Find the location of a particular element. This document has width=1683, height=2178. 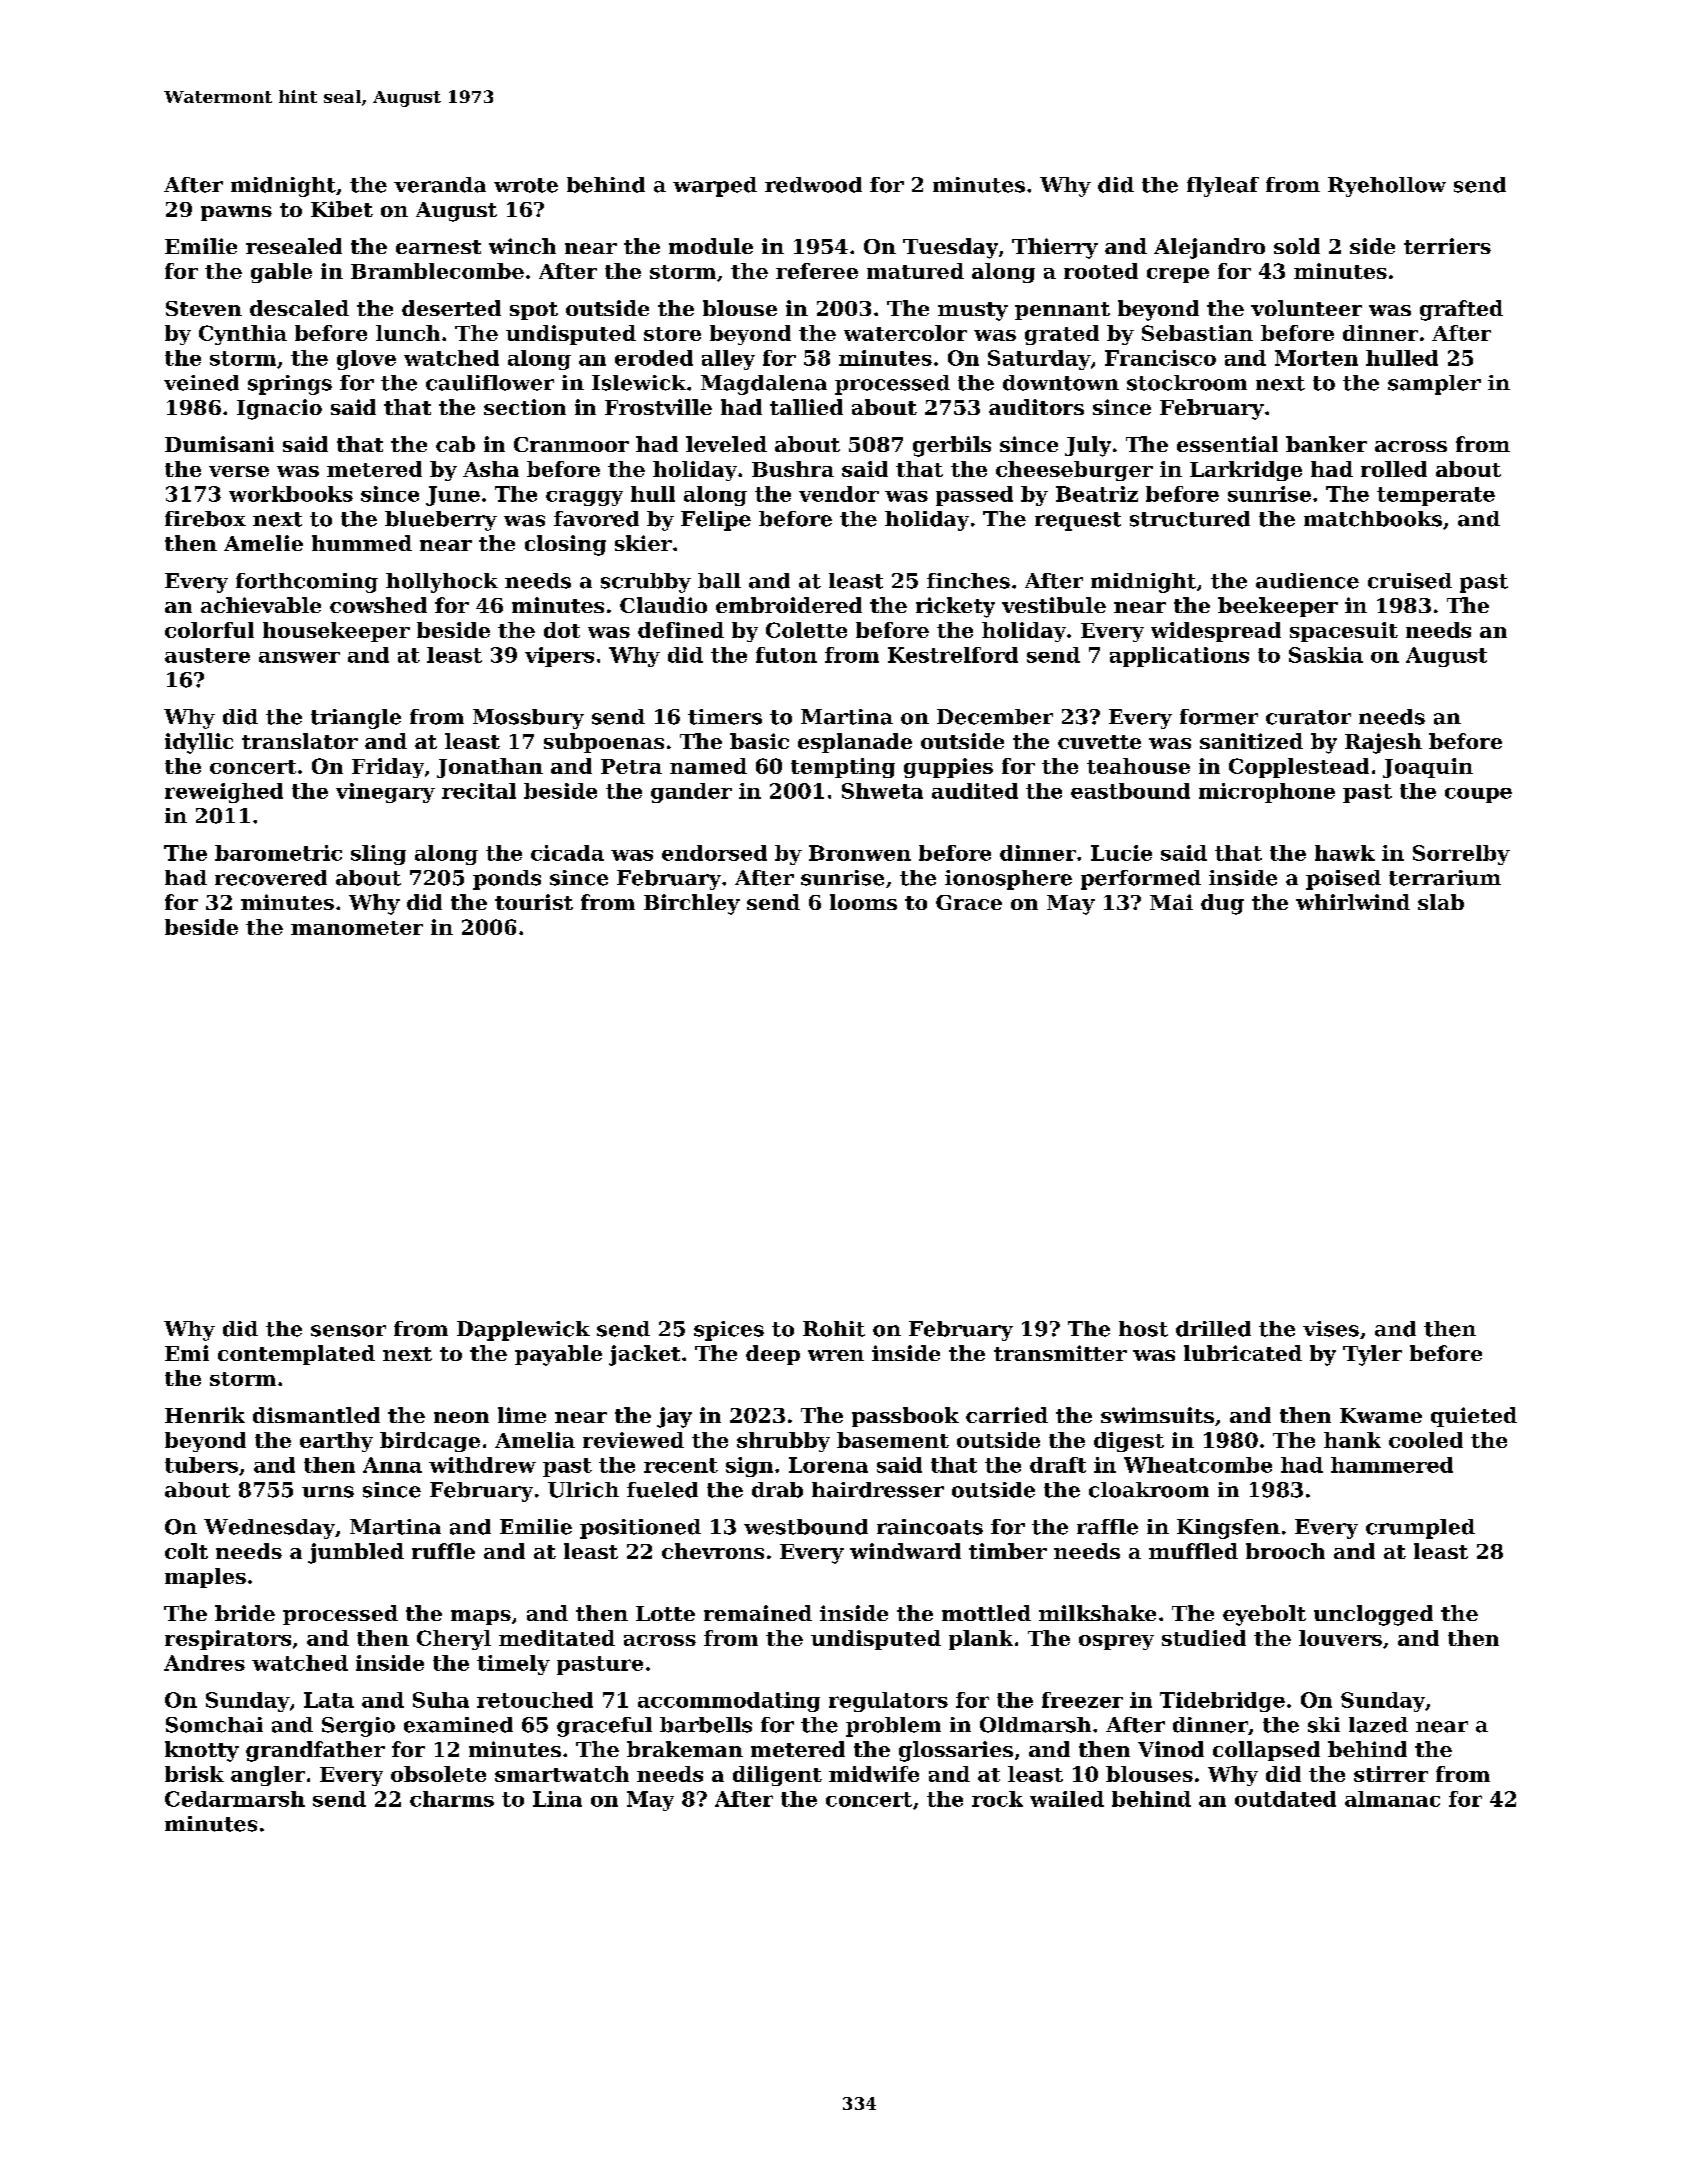

Ryehollow is located at coordinates (1387, 187).
